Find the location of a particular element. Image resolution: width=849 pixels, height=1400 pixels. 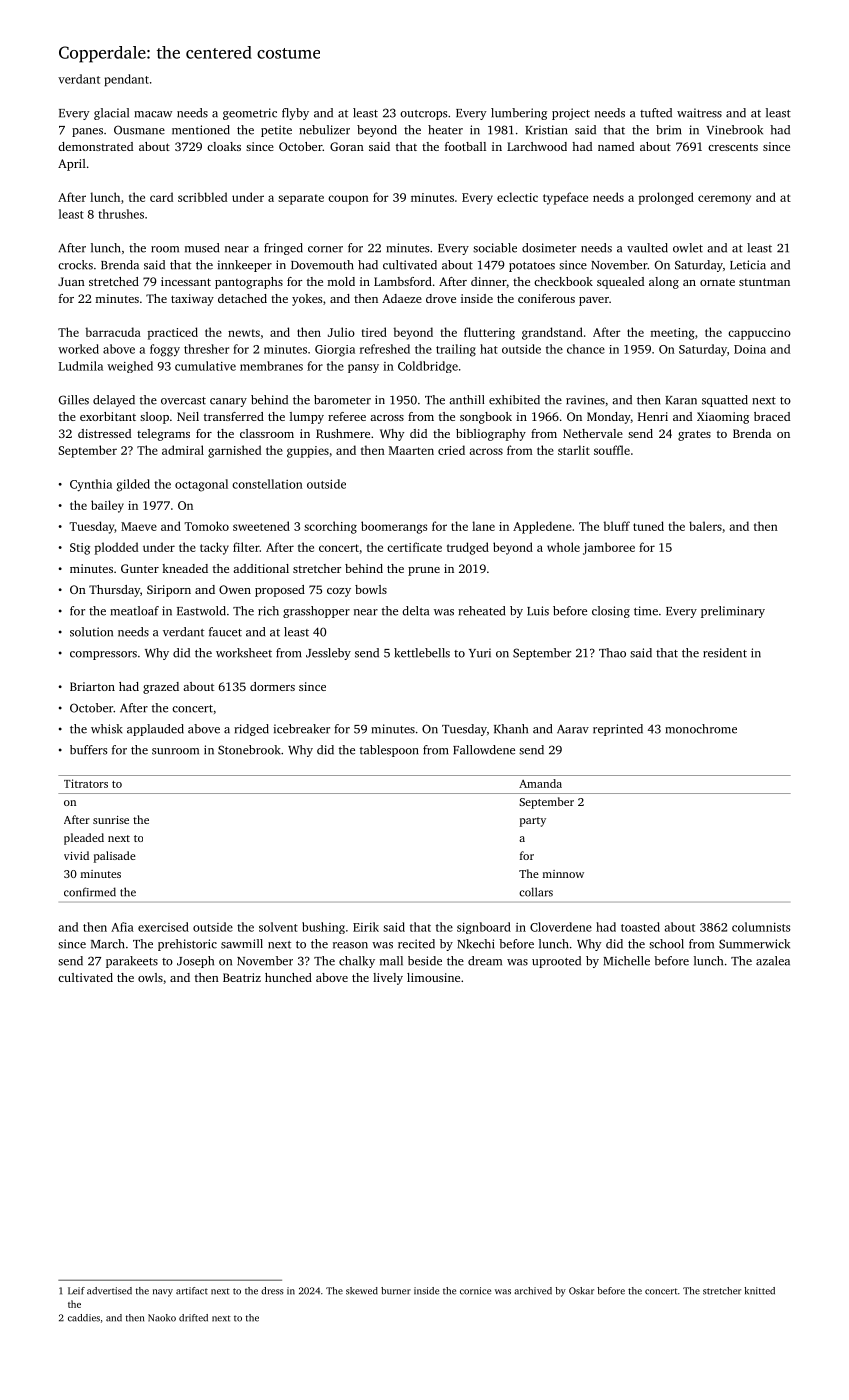

brim is located at coordinates (668, 130).
